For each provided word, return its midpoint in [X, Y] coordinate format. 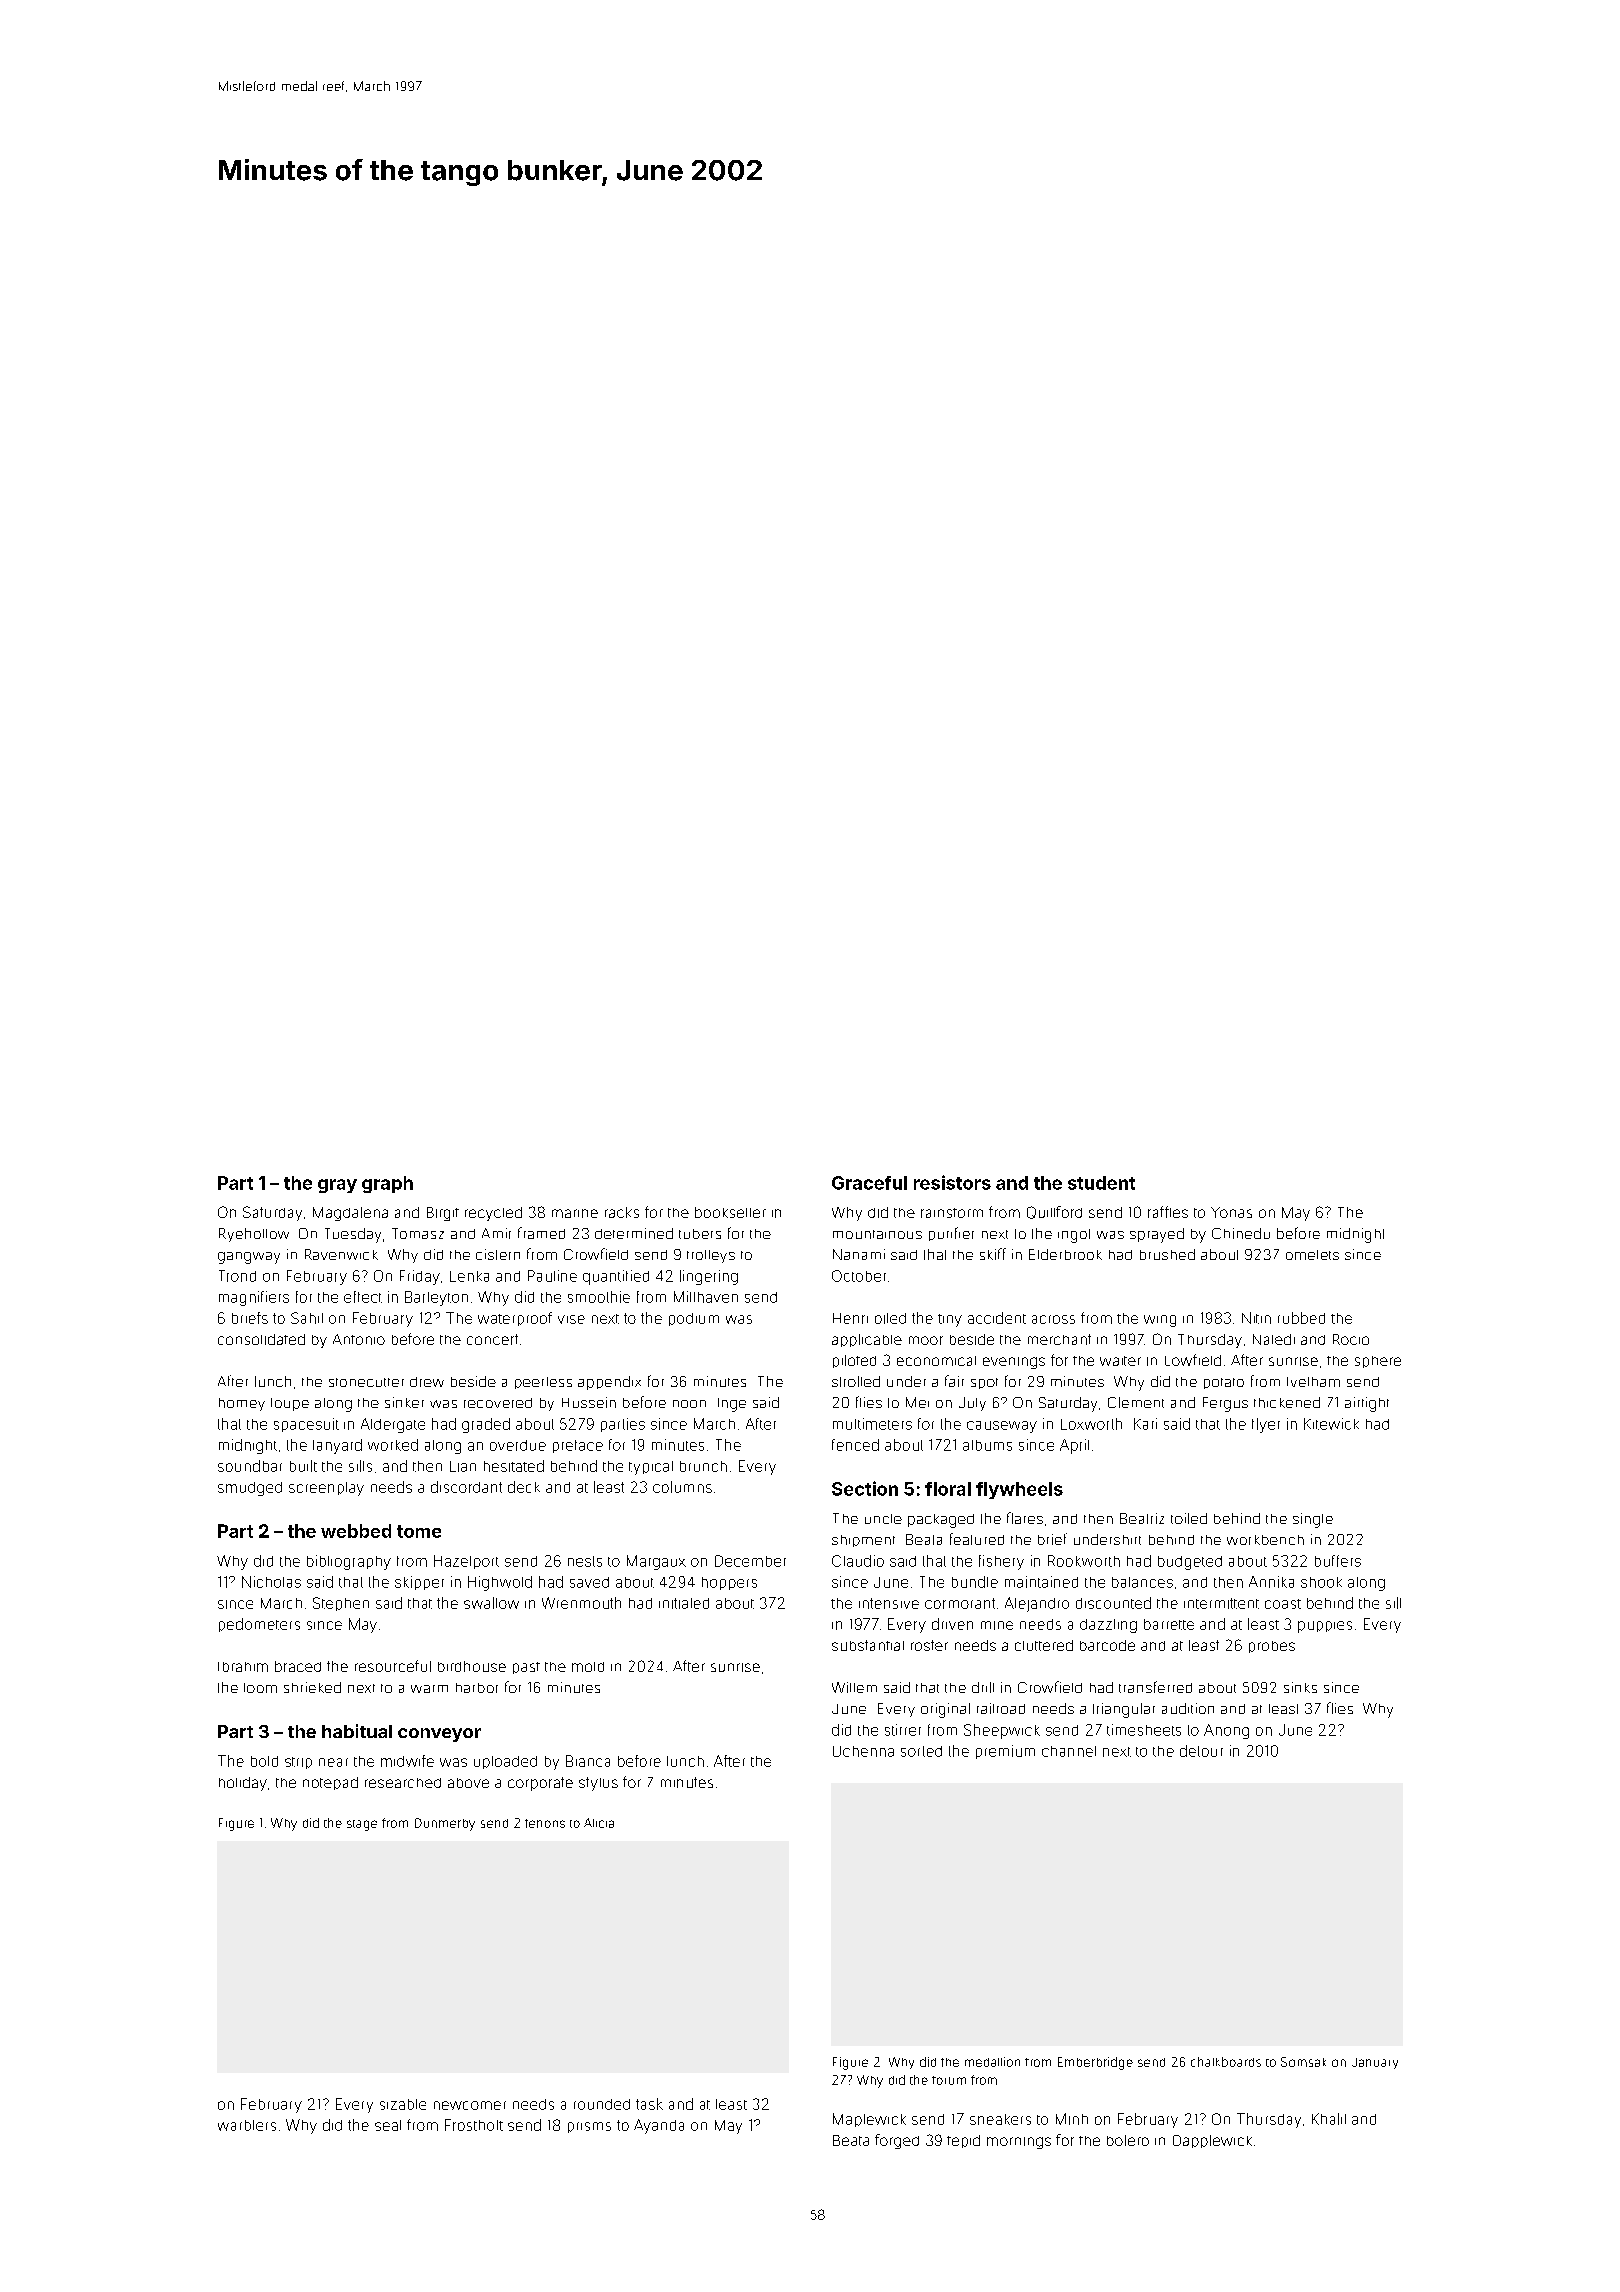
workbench [1265, 1540]
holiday [243, 1784]
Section [865, 1488]
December [750, 1561]
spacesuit [306, 1425]
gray [337, 1186]
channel [1069, 1751]
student [1101, 1183]
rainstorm [952, 1213]
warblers [247, 2125]
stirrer [903, 1730]
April [1074, 1446]
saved [589, 1582]
